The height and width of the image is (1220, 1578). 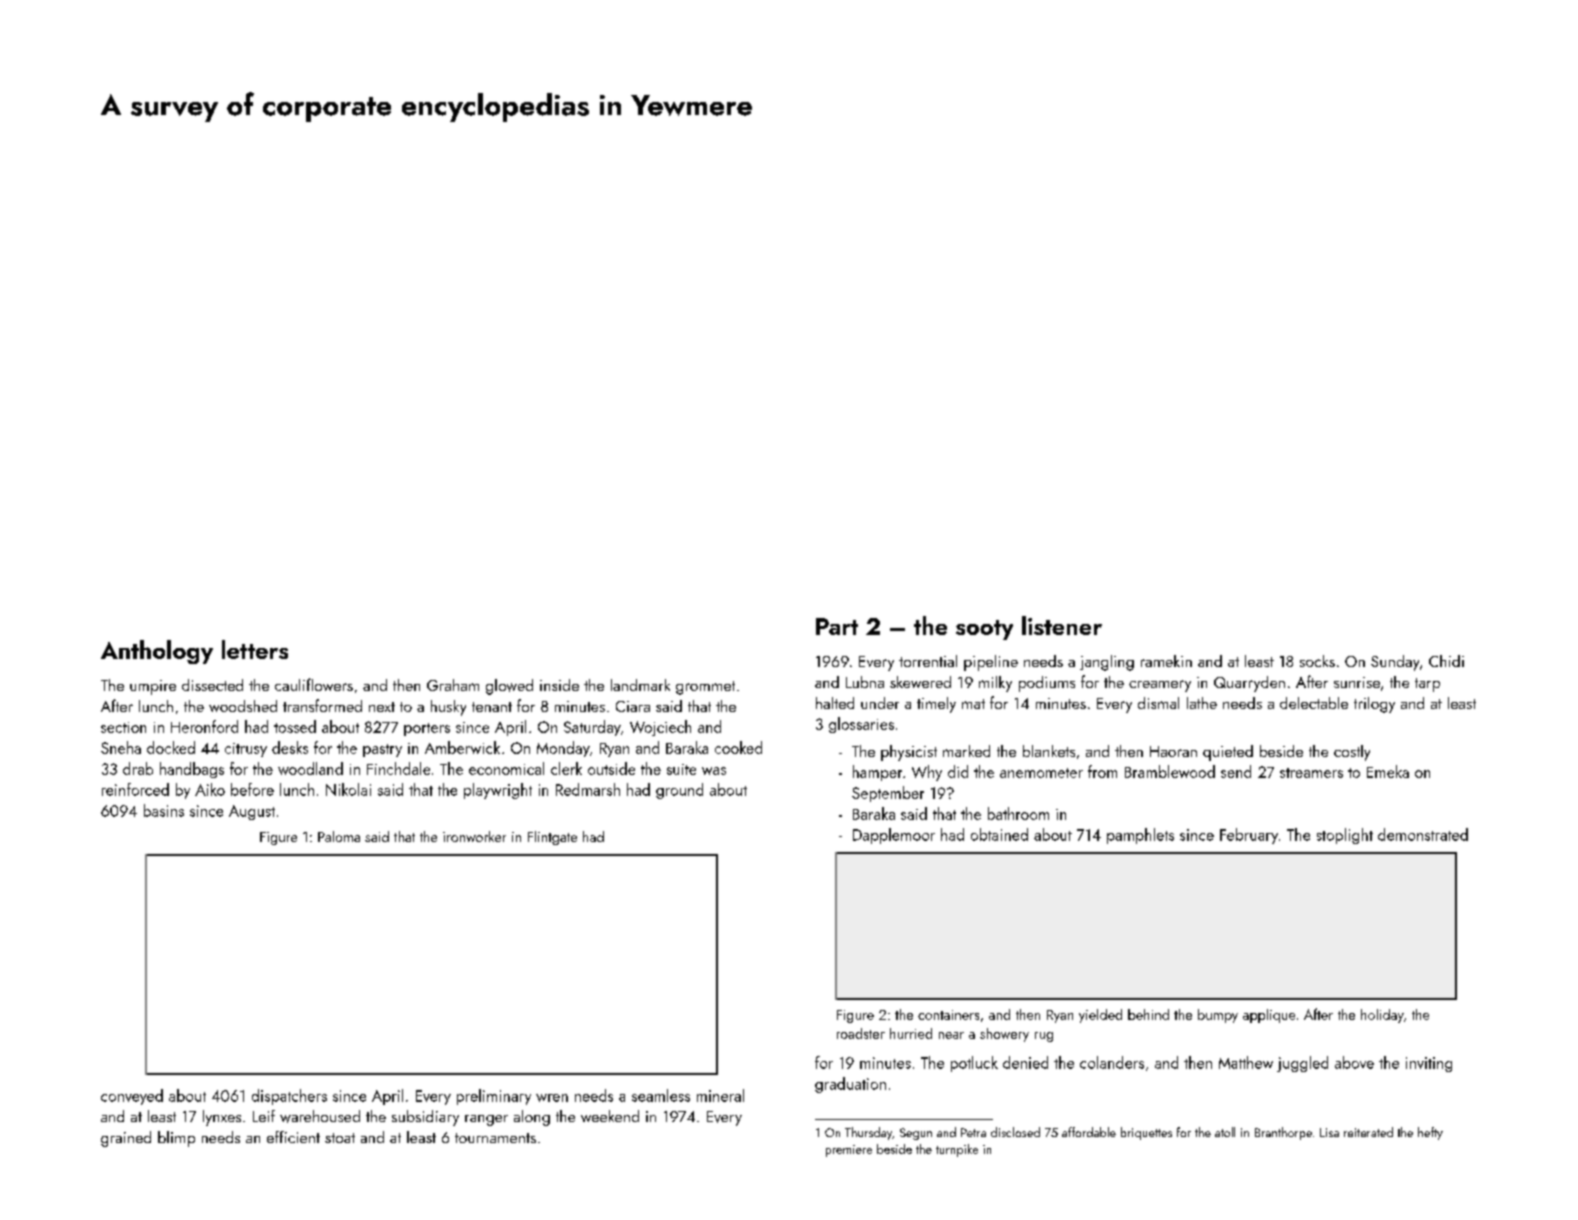 What do you see at coordinates (1345, 836) in the image?
I see `stoplight` at bounding box center [1345, 836].
